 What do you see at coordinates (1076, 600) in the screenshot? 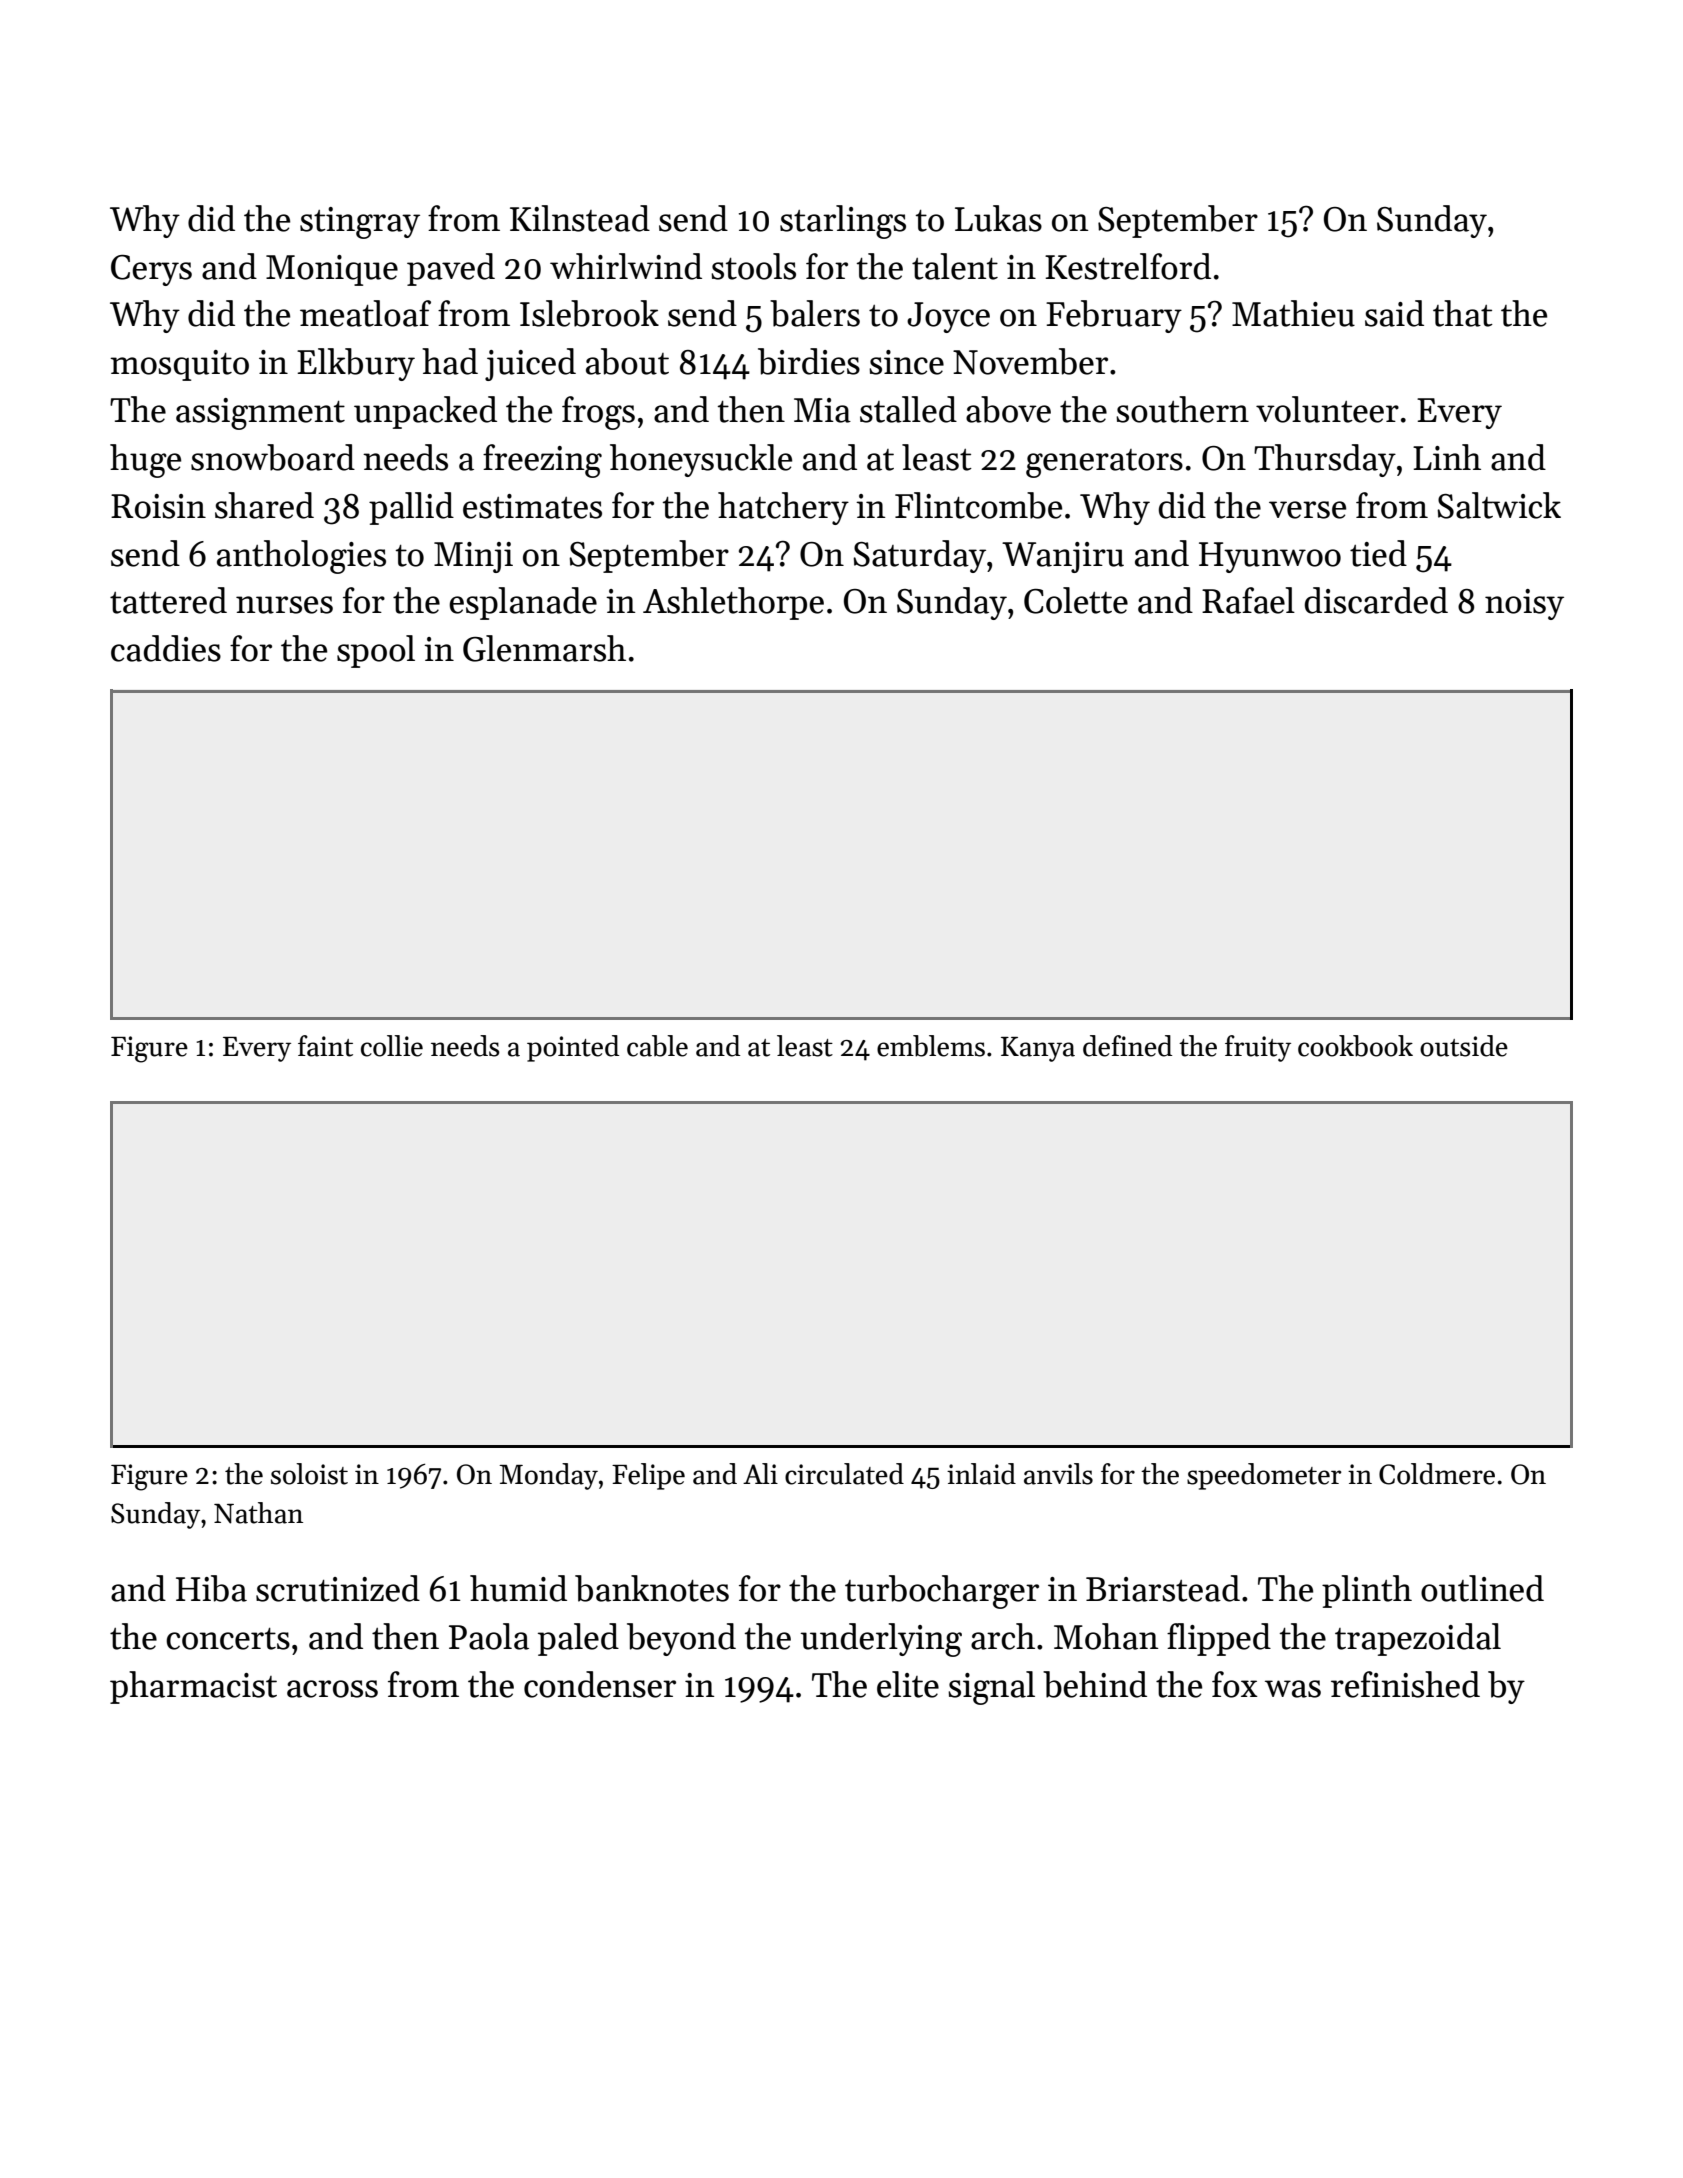
I see `Colette` at bounding box center [1076, 600].
